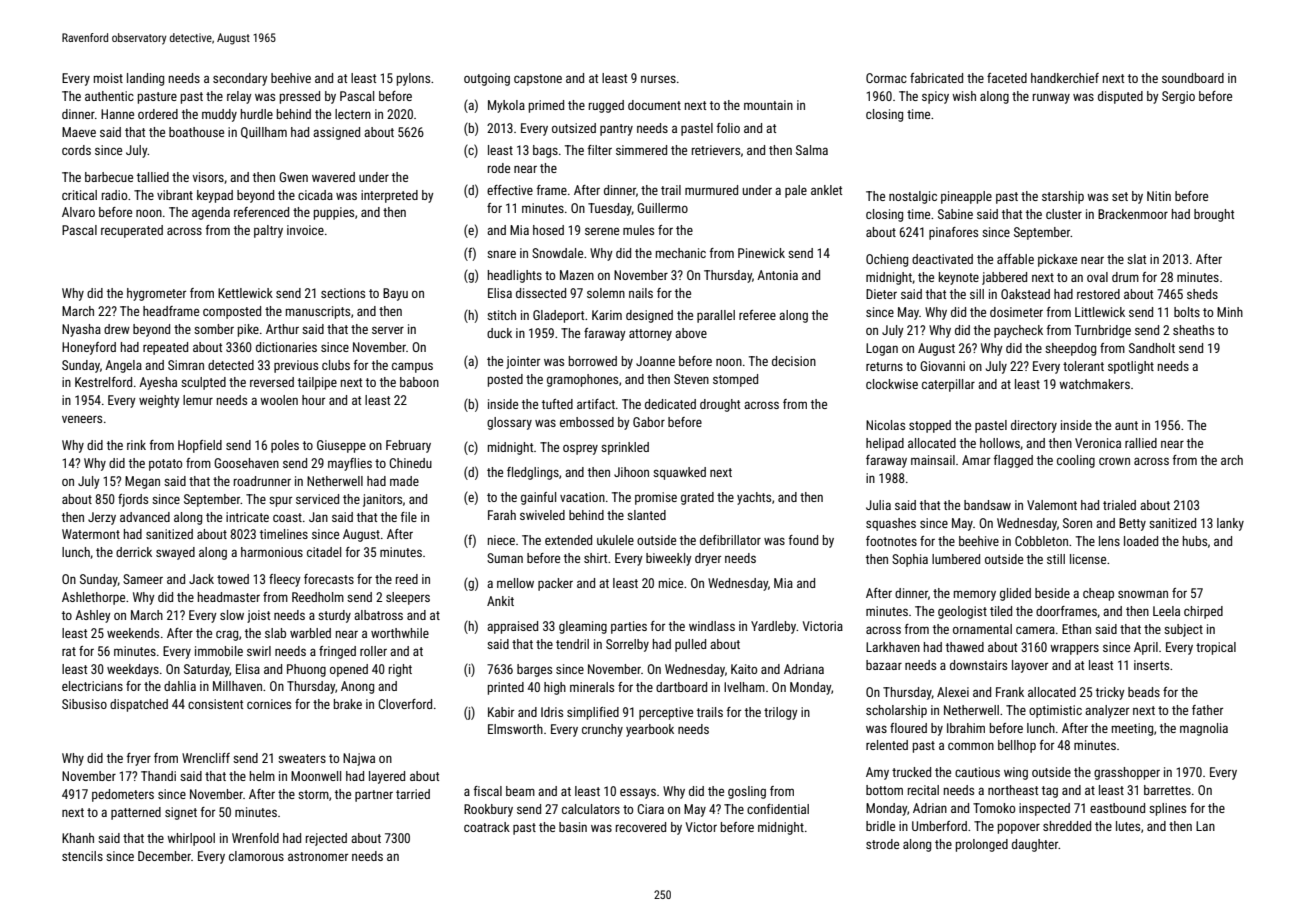 The width and height of the page is (1308, 924). What do you see at coordinates (1193, 78) in the page?
I see `soundboard` at bounding box center [1193, 78].
